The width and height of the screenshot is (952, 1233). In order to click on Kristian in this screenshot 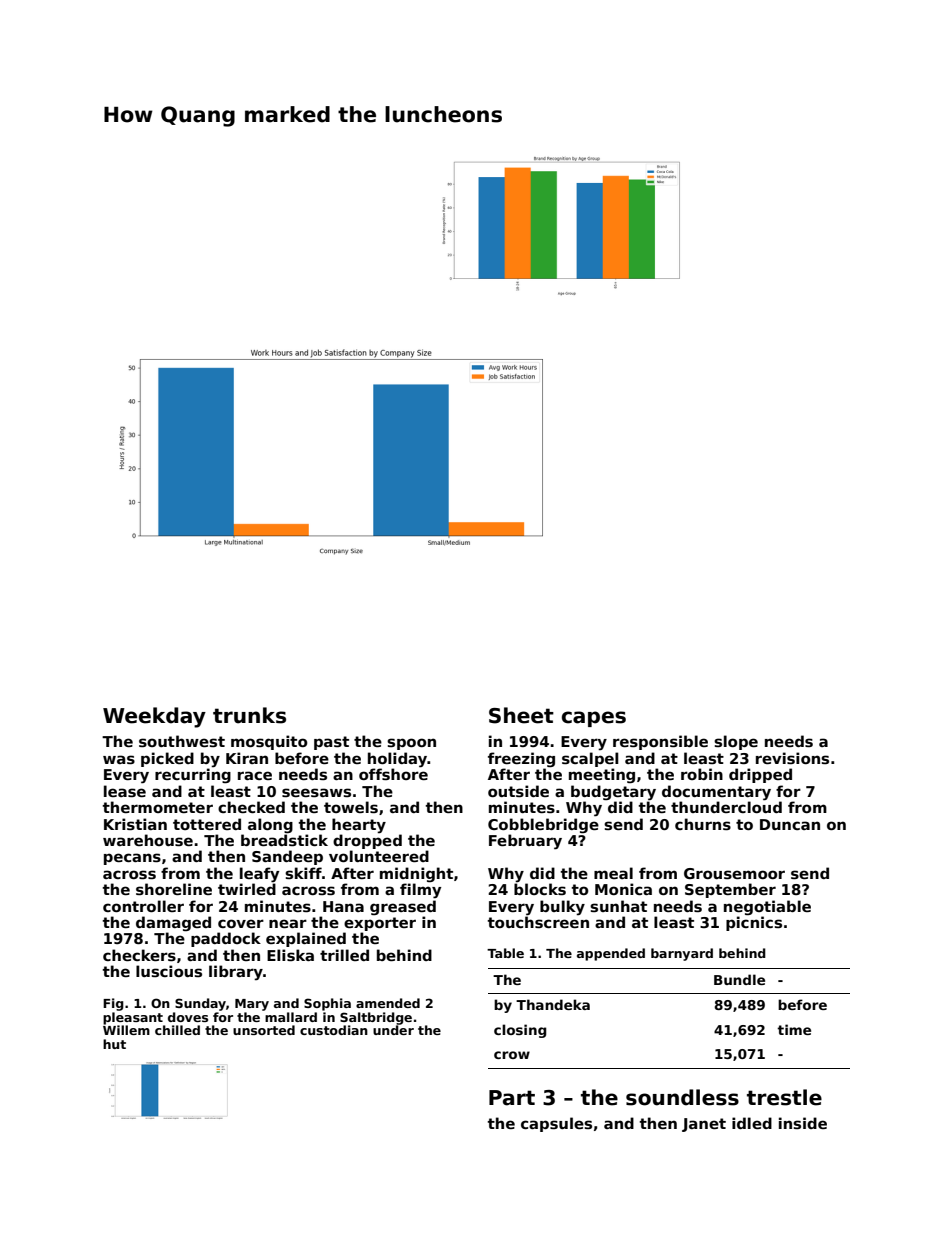, I will do `click(135, 824)`.
